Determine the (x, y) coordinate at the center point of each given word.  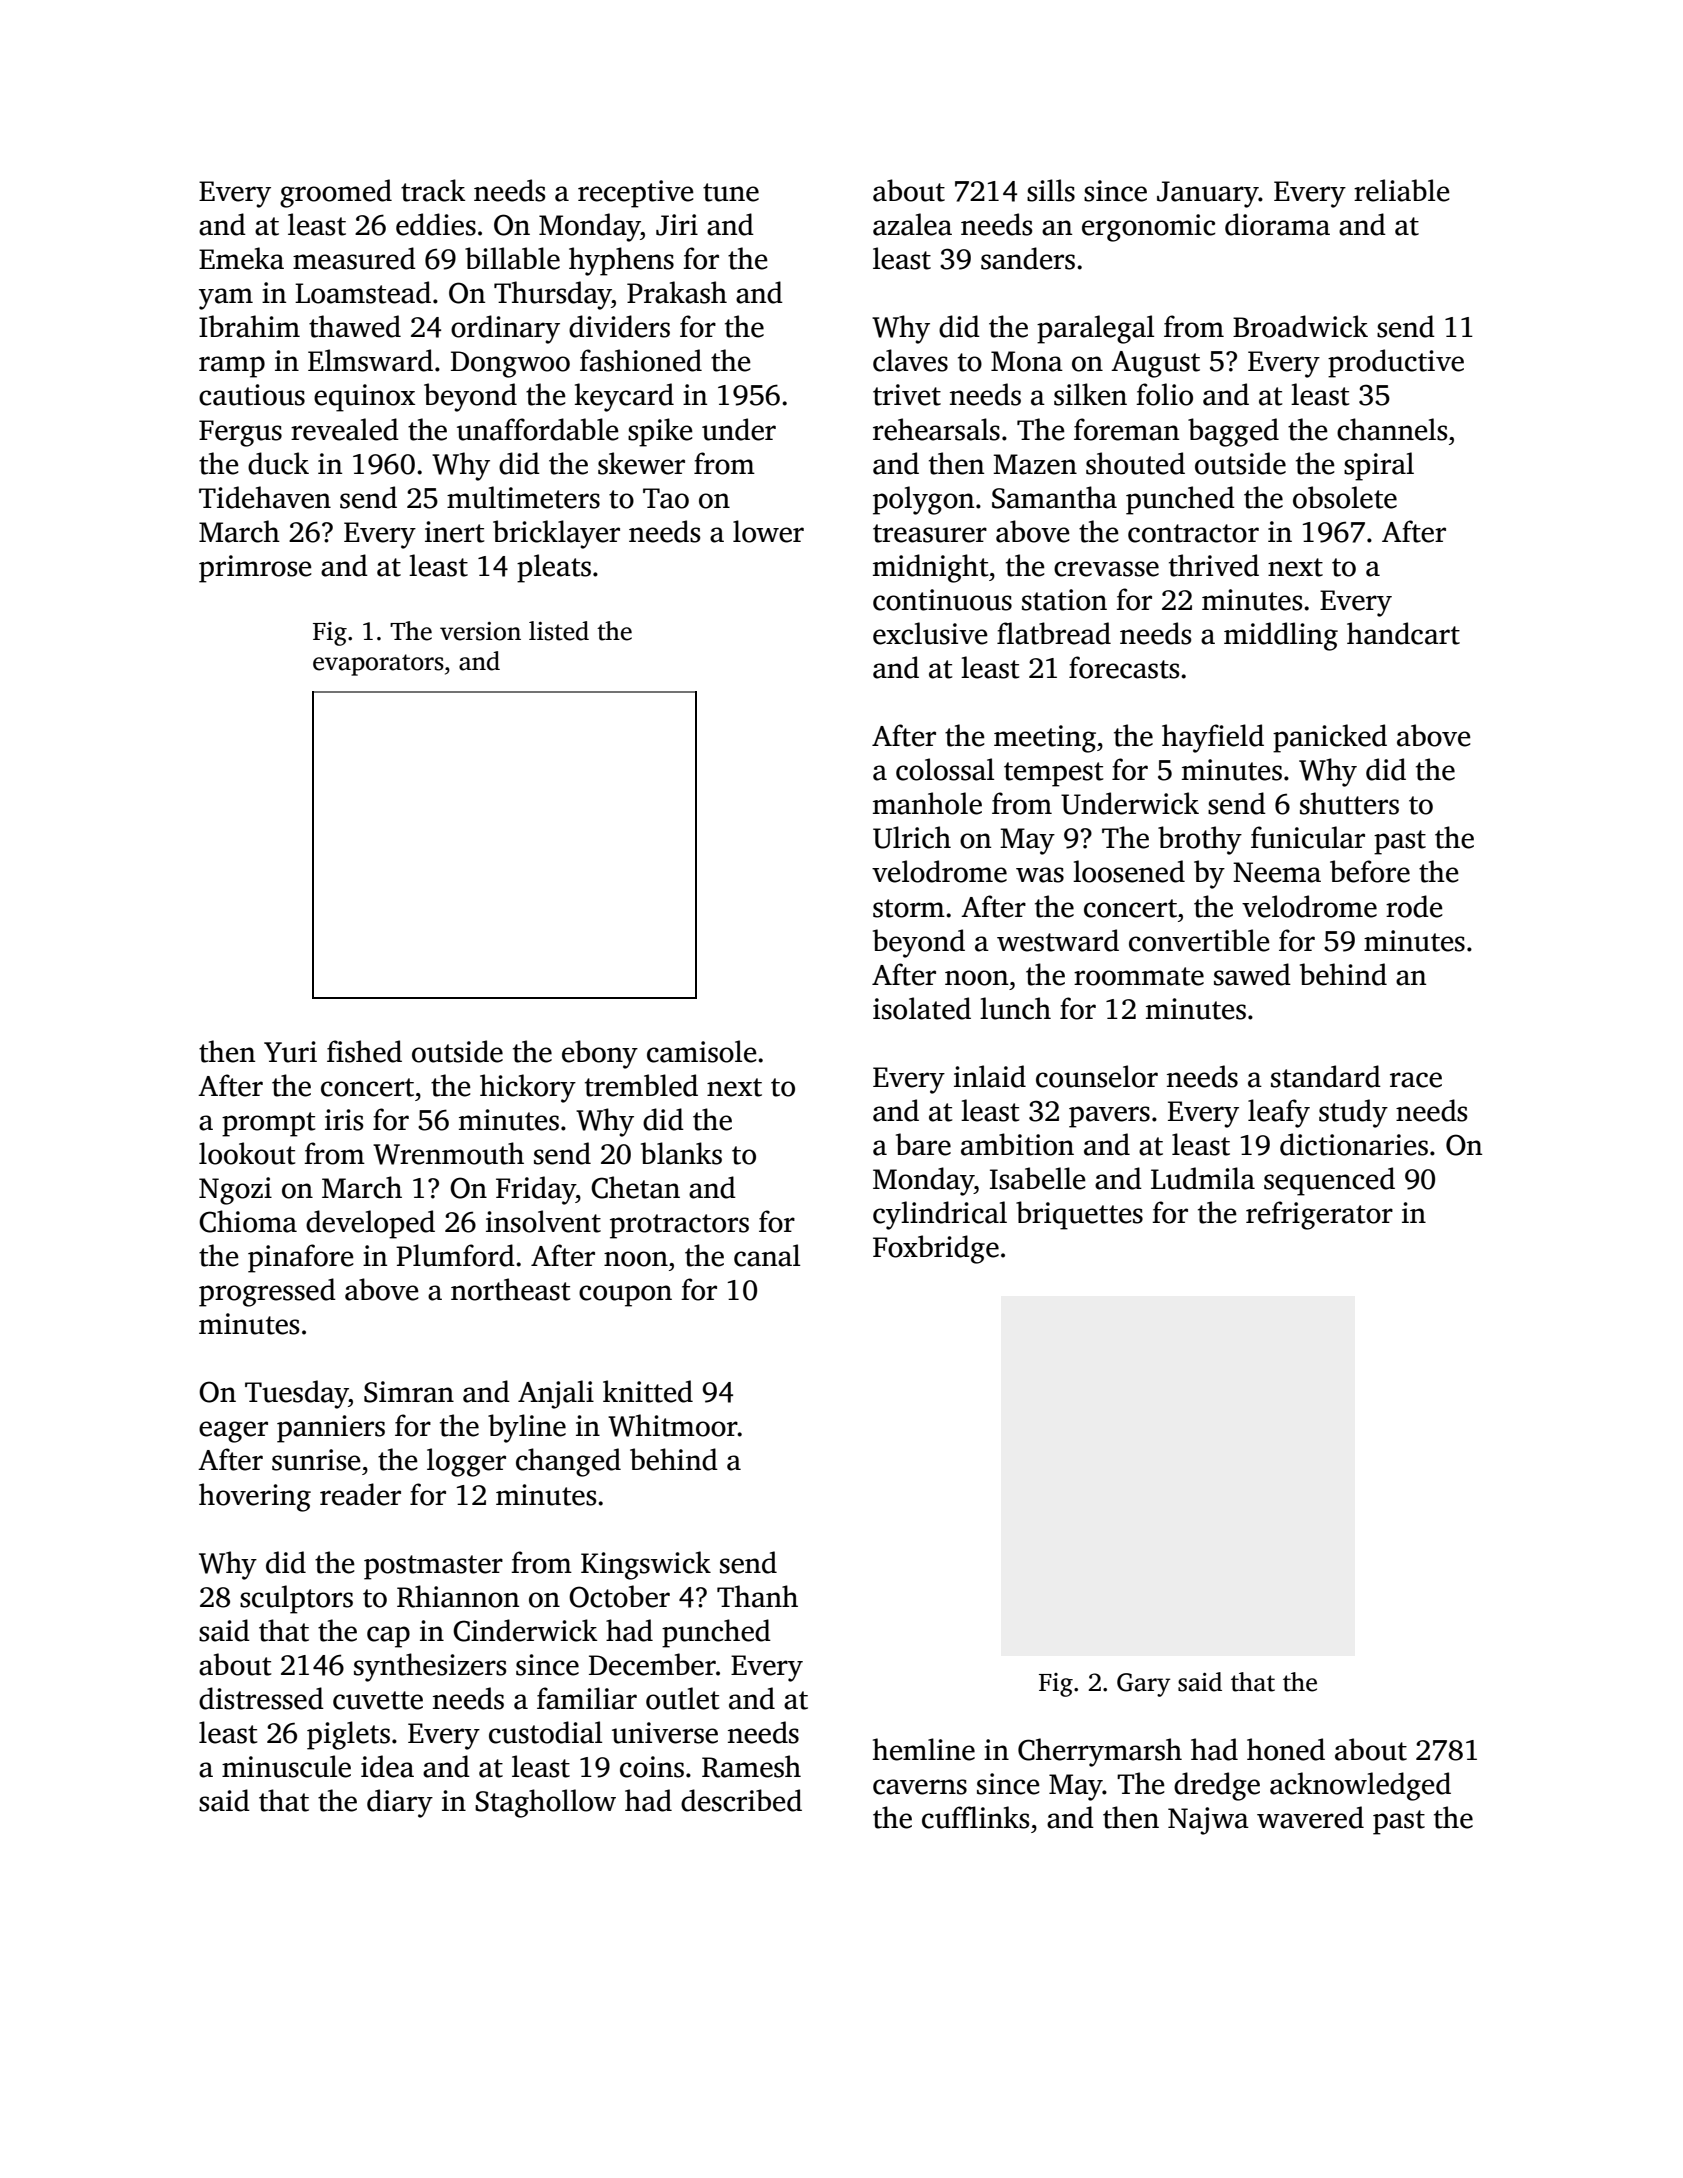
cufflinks (975, 1817)
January (1208, 194)
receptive (636, 194)
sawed (1252, 974)
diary (400, 1803)
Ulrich (912, 837)
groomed (336, 193)
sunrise (316, 1460)
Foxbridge (936, 1249)
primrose (255, 569)
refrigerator (1319, 1215)
